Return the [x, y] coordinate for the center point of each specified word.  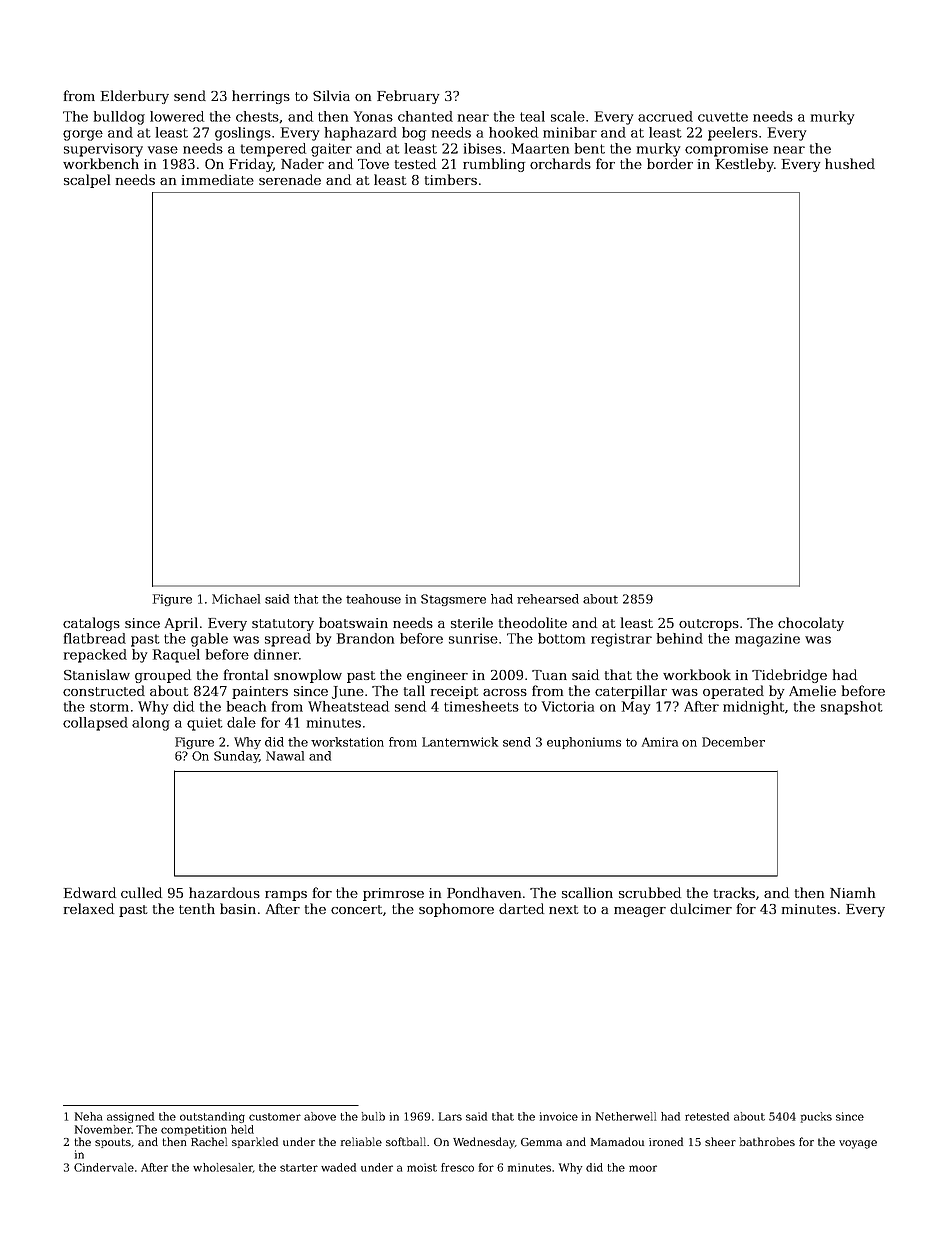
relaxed [89, 908]
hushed [850, 163]
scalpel [87, 181]
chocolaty [811, 624]
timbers [451, 179]
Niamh [852, 892]
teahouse [373, 599]
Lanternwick [460, 742]
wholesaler [223, 1168]
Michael [236, 599]
